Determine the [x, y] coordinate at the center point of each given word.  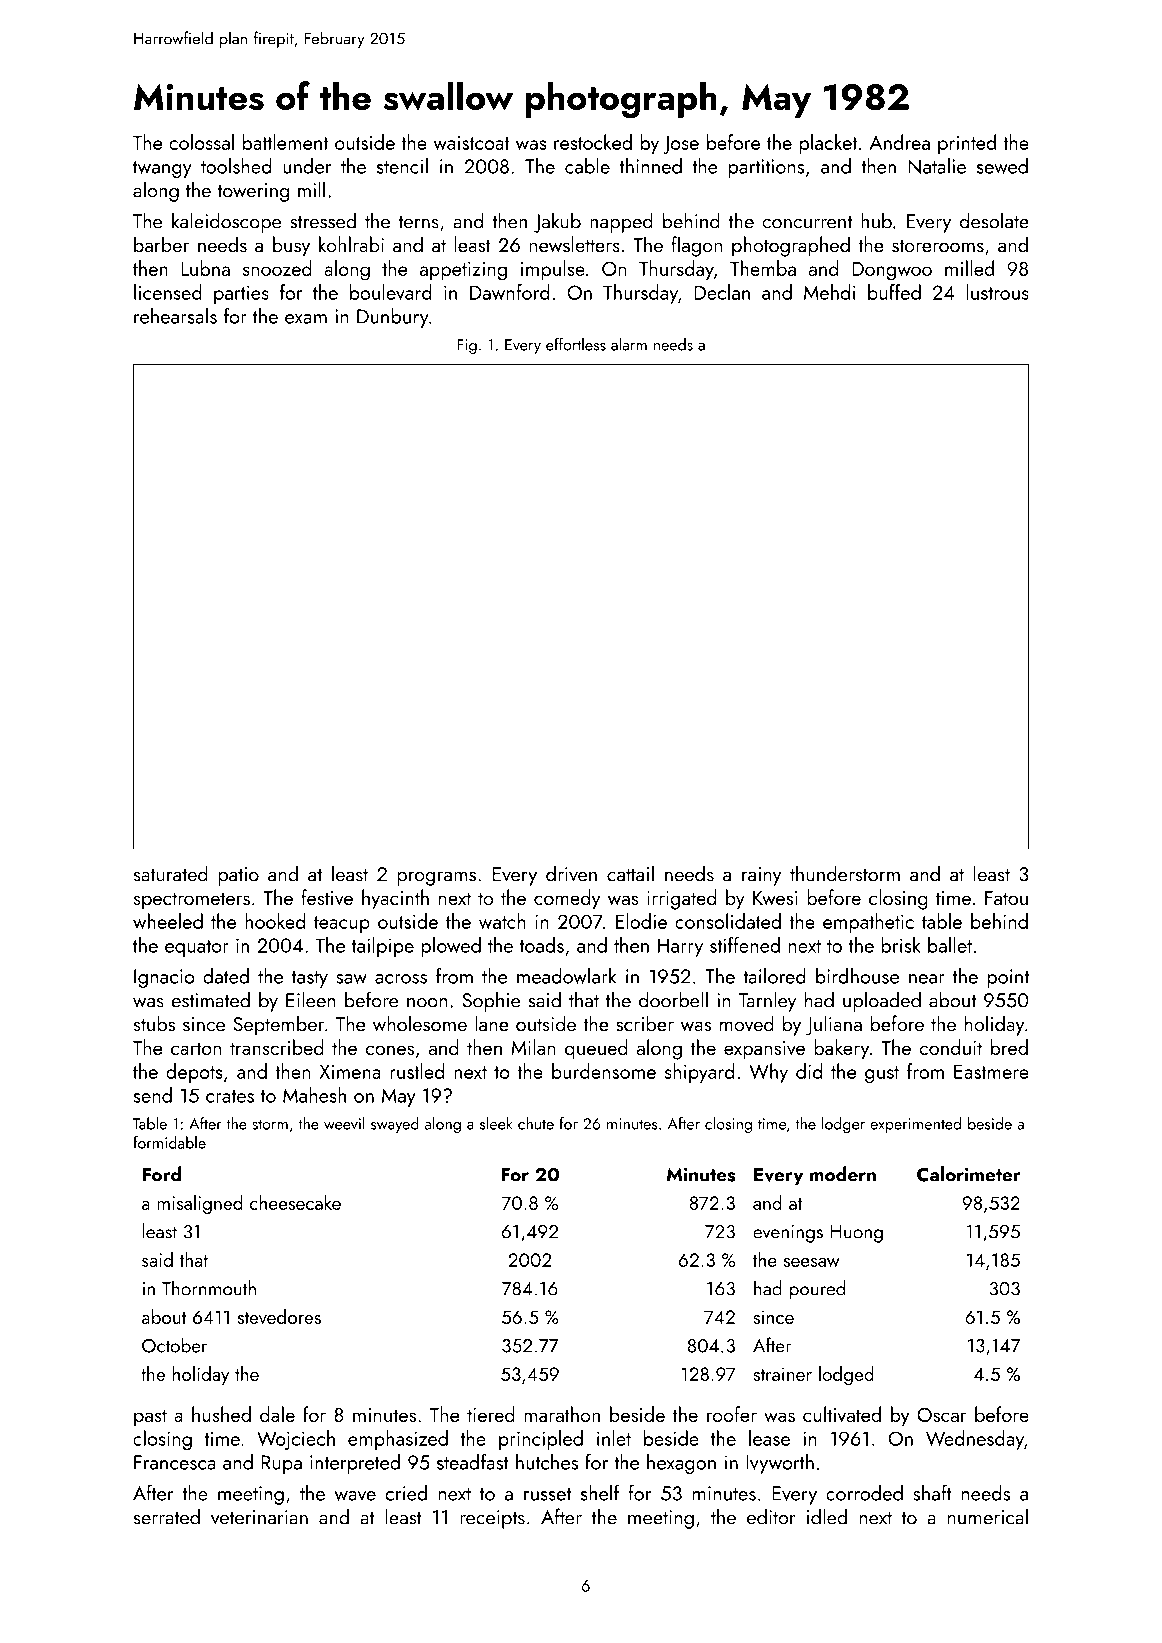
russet [547, 1494]
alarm [629, 344]
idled [827, 1516]
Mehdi [829, 292]
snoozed [277, 268]
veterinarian [259, 1517]
